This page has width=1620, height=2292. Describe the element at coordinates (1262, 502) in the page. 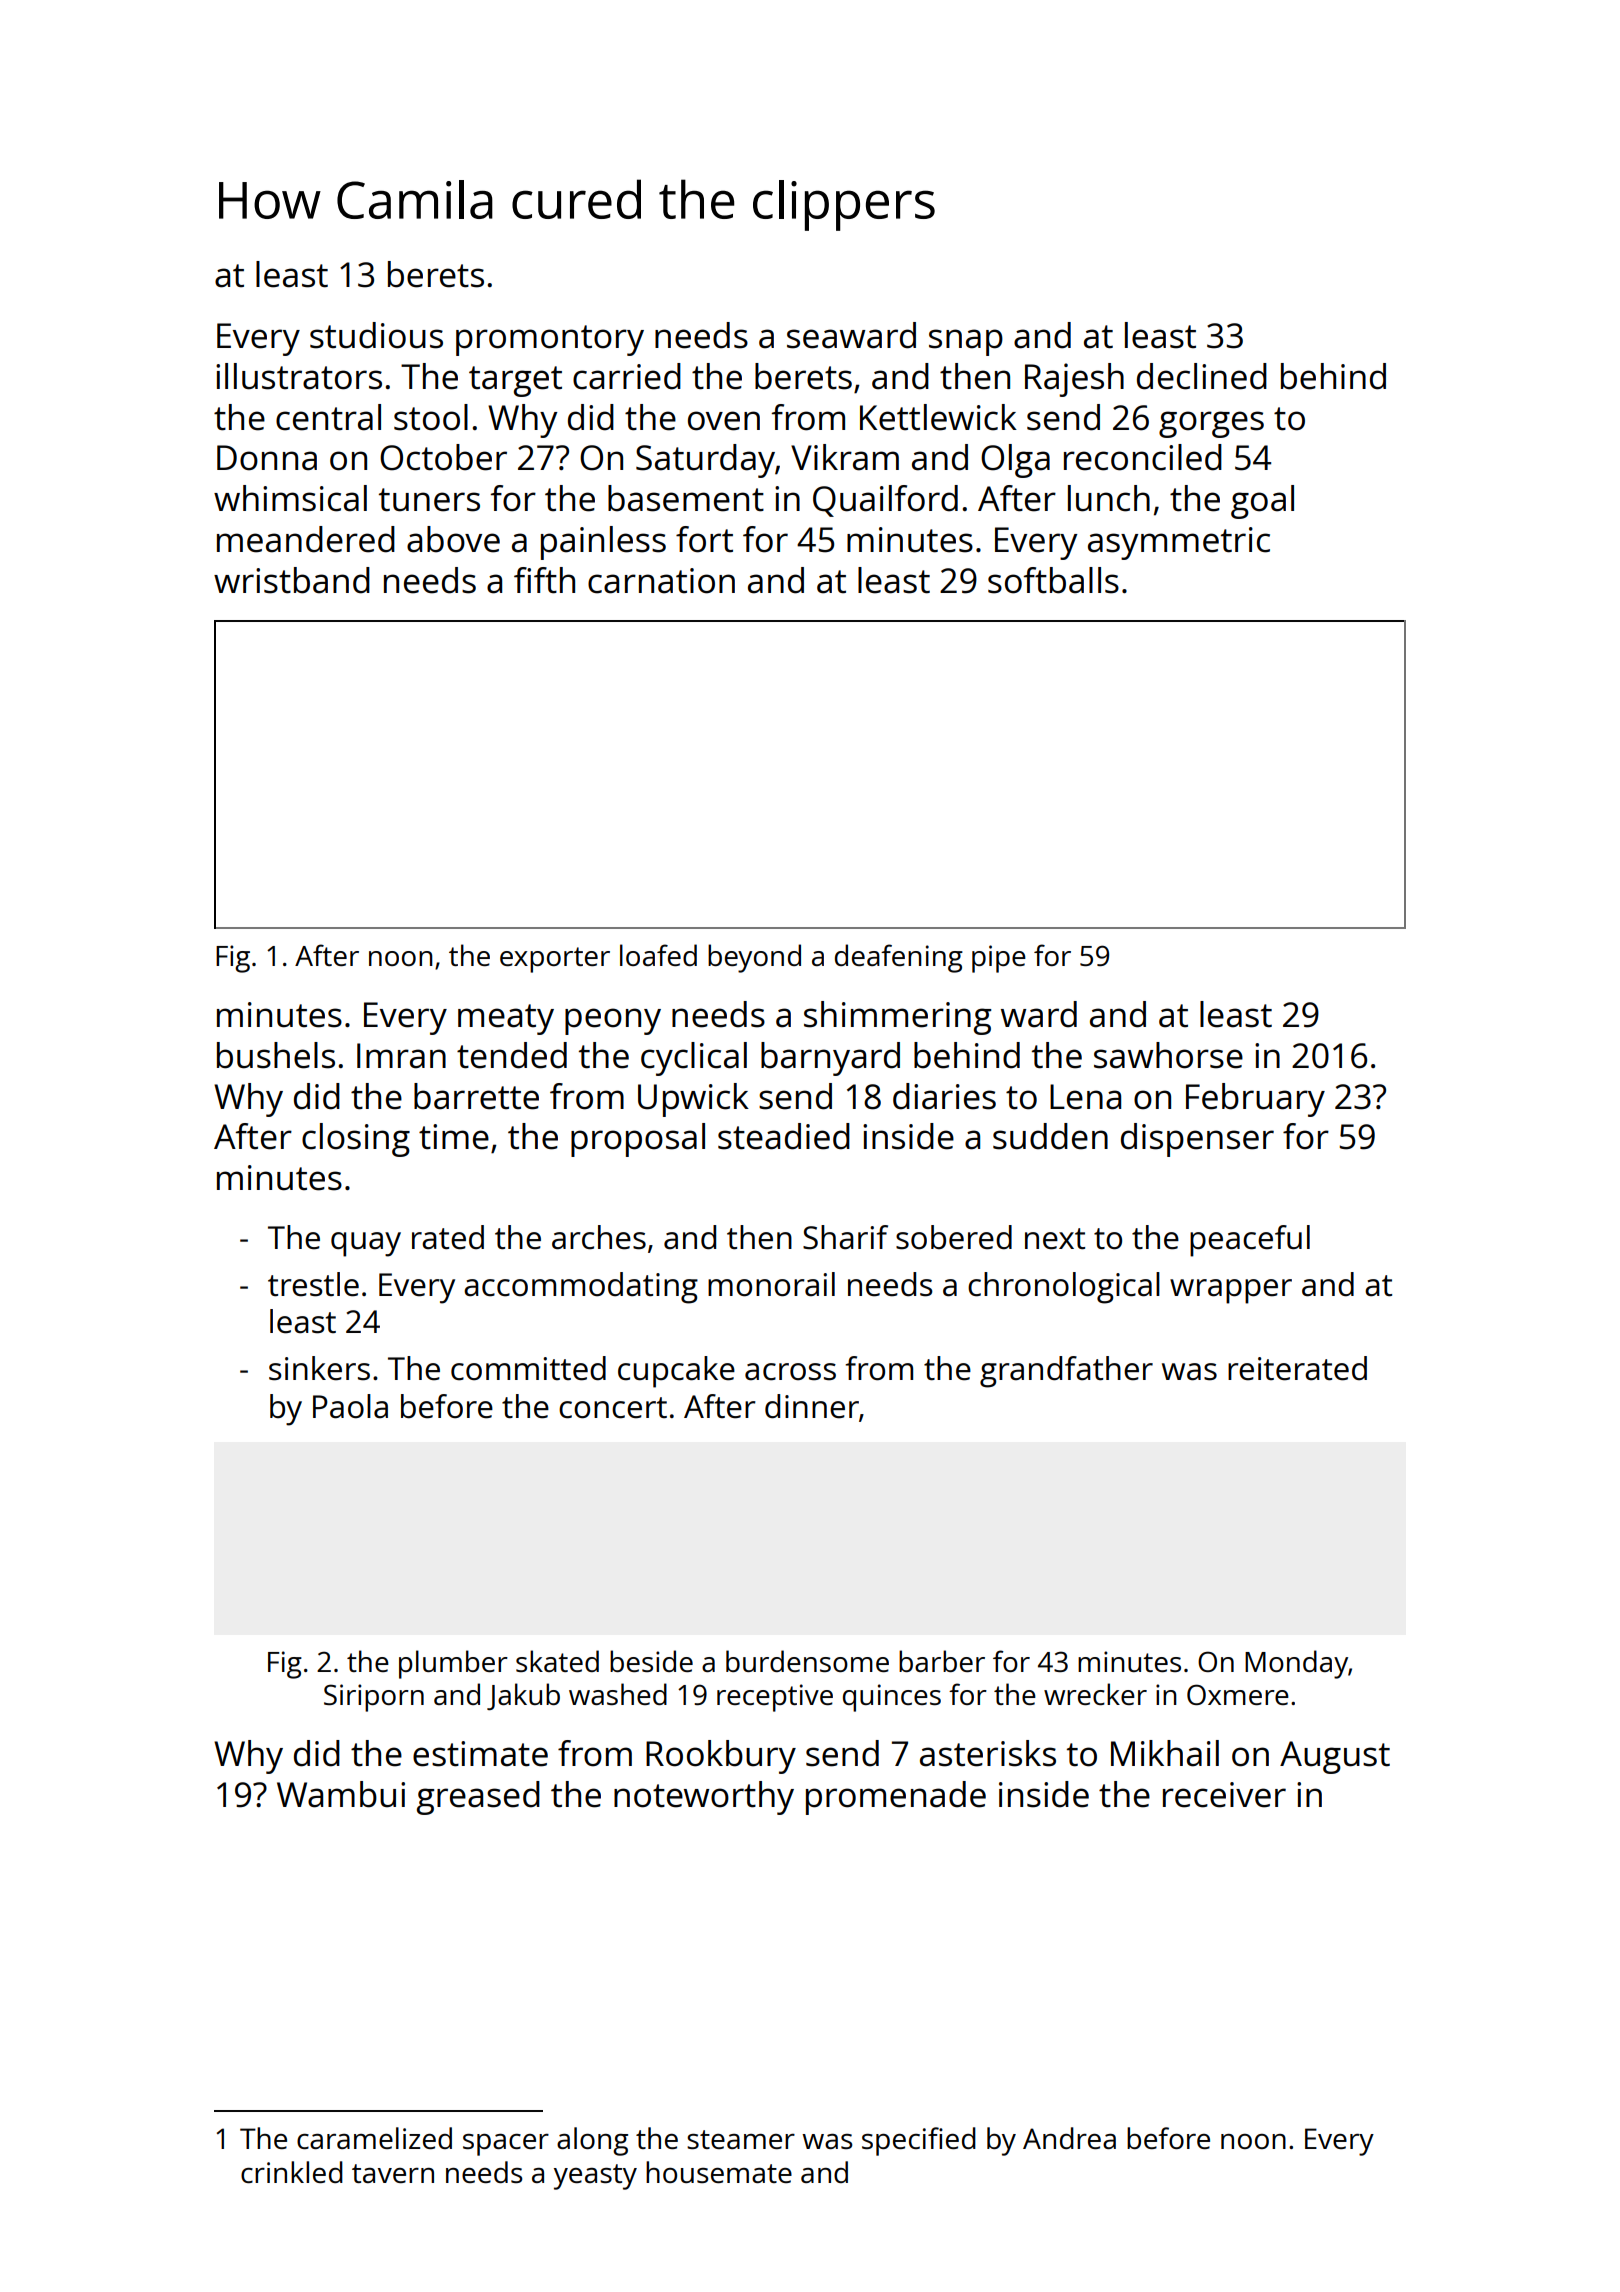

I see `goal` at that location.
